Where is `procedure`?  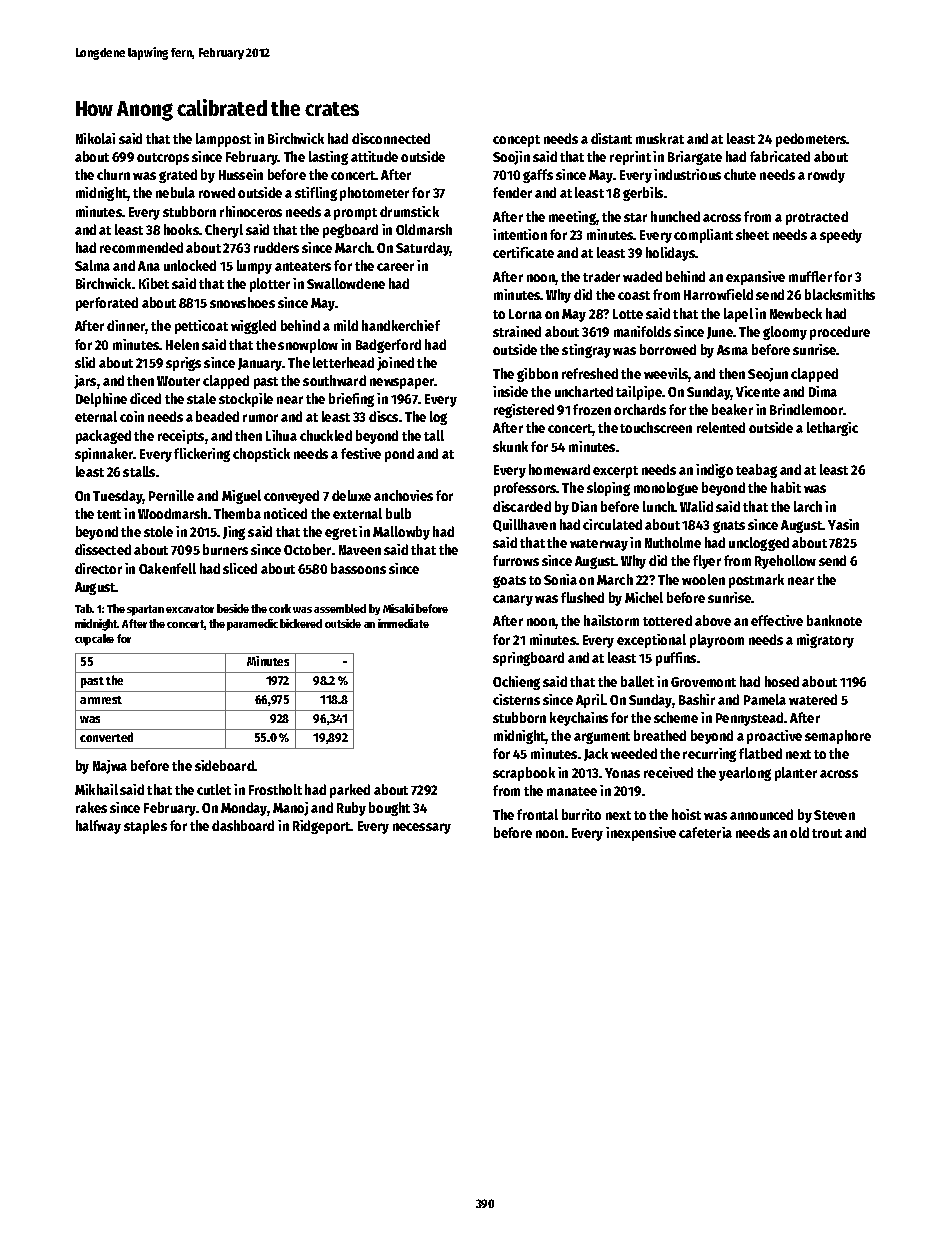
procedure is located at coordinates (840, 333).
